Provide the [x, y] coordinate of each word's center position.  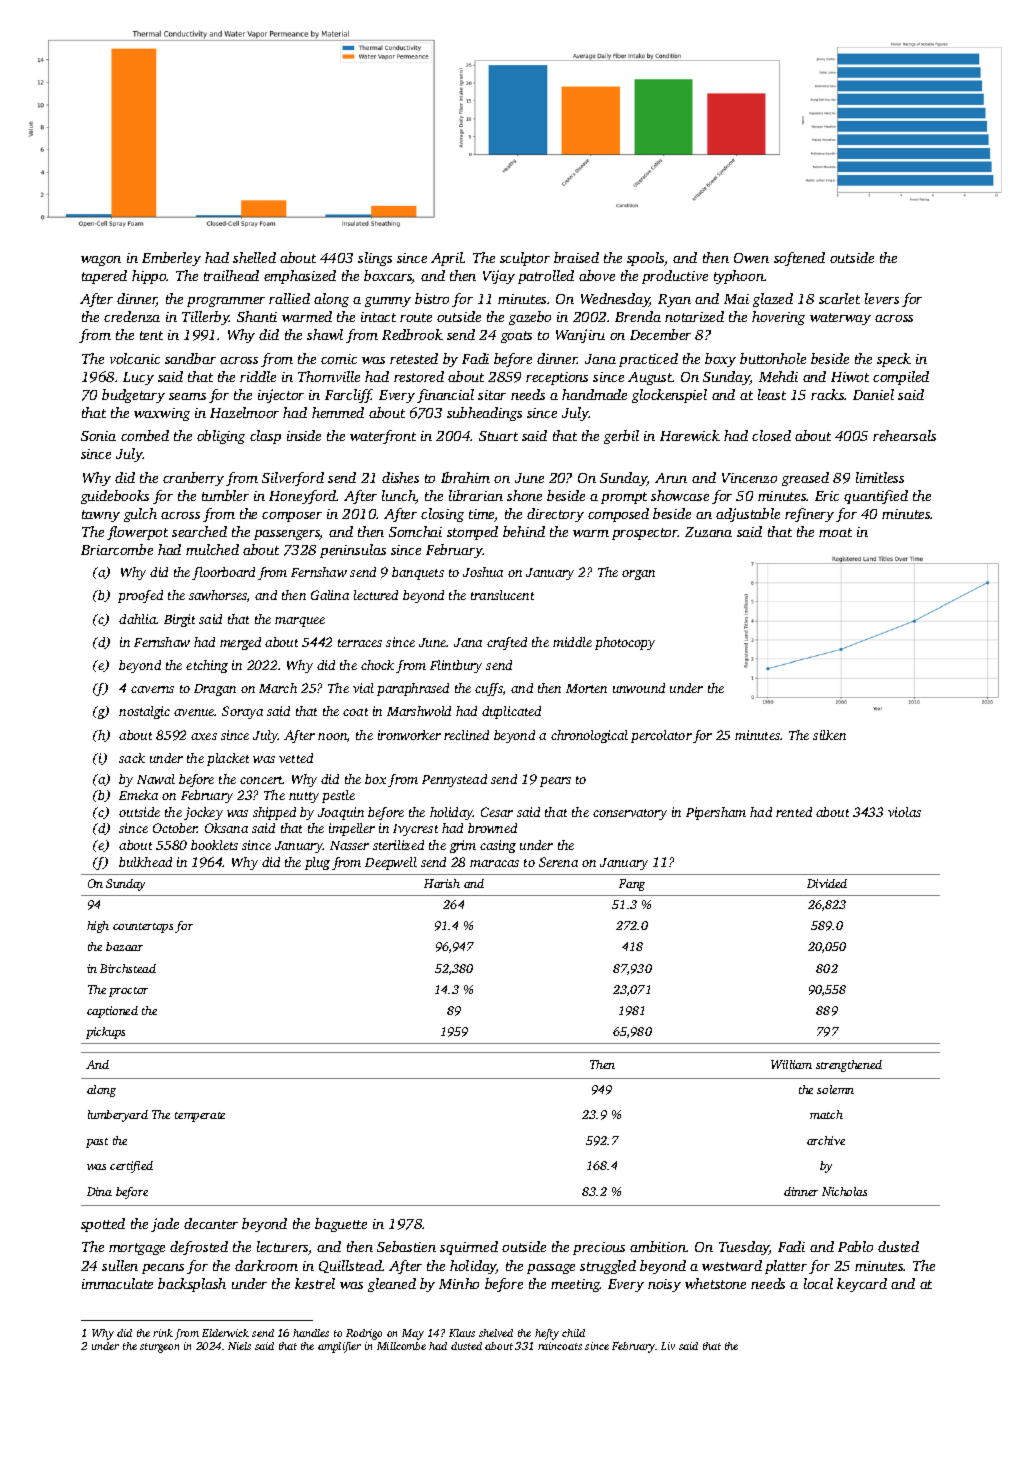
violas [904, 812]
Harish [442, 883]
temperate [200, 1117]
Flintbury [456, 666]
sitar [492, 395]
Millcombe [401, 1346]
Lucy [138, 378]
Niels [239, 1346]
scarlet [839, 298]
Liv [668, 1346]
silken [829, 735]
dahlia [137, 619]
